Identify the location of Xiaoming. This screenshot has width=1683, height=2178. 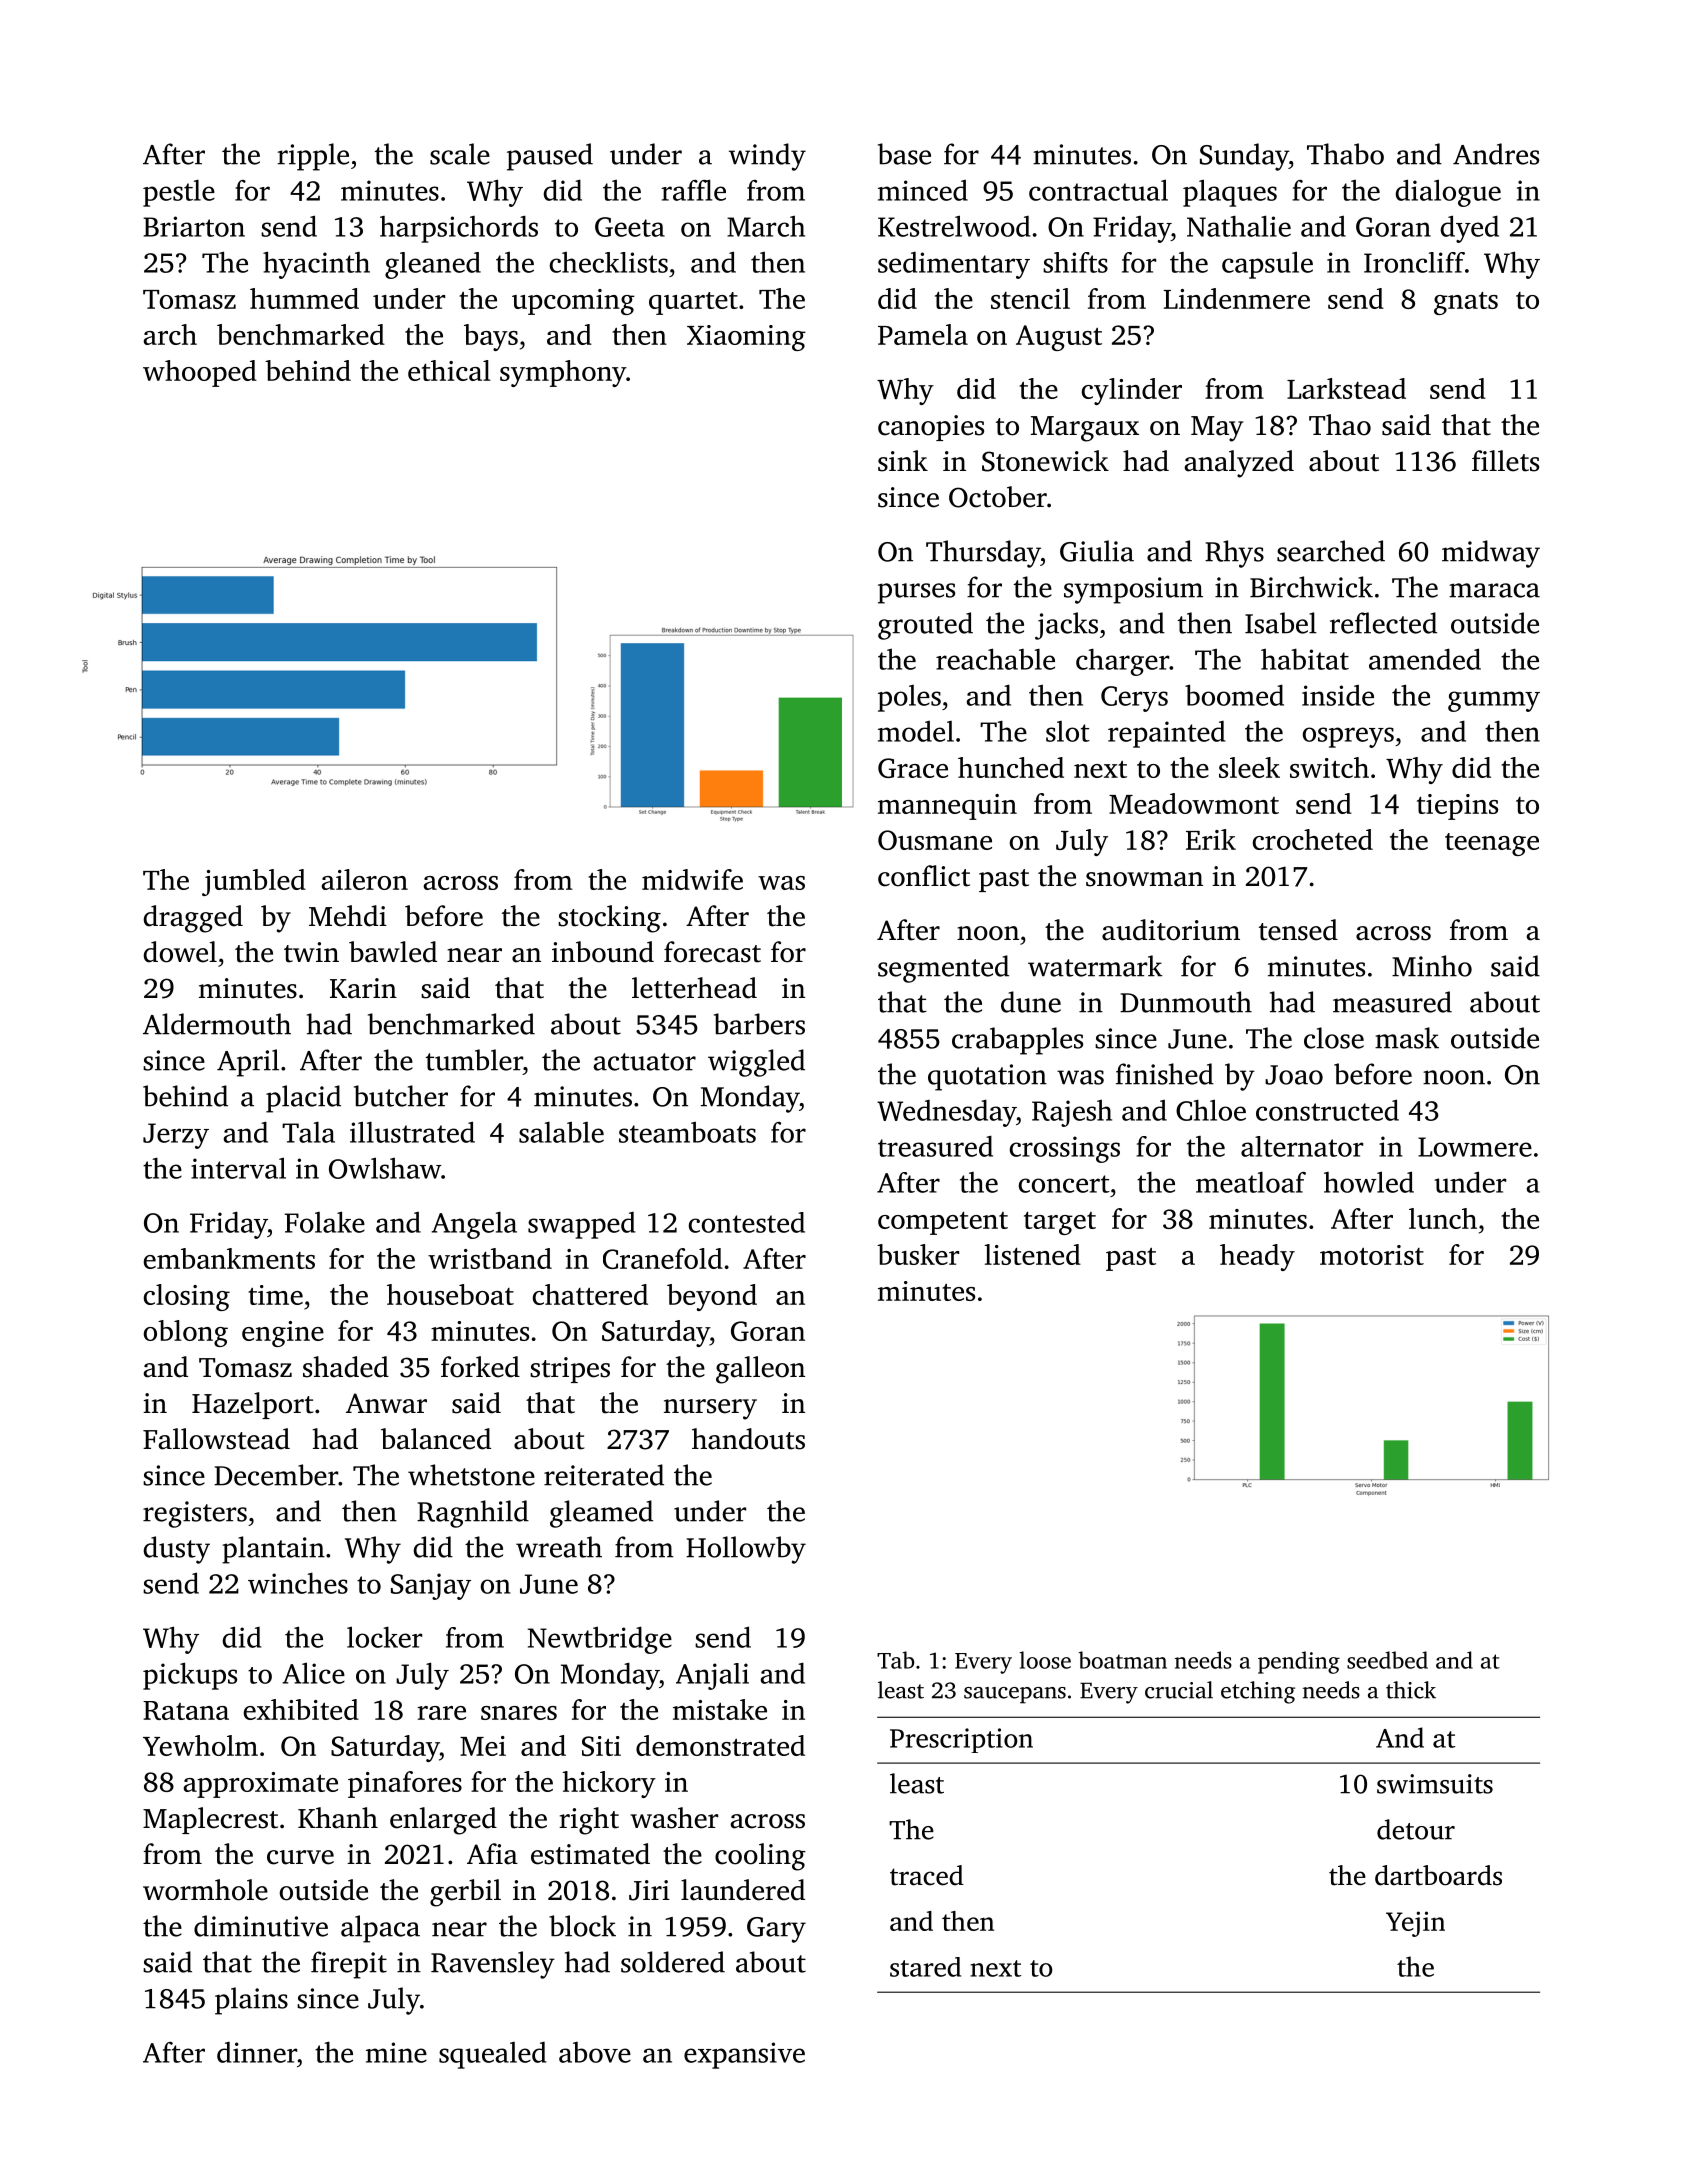
(746, 338).
